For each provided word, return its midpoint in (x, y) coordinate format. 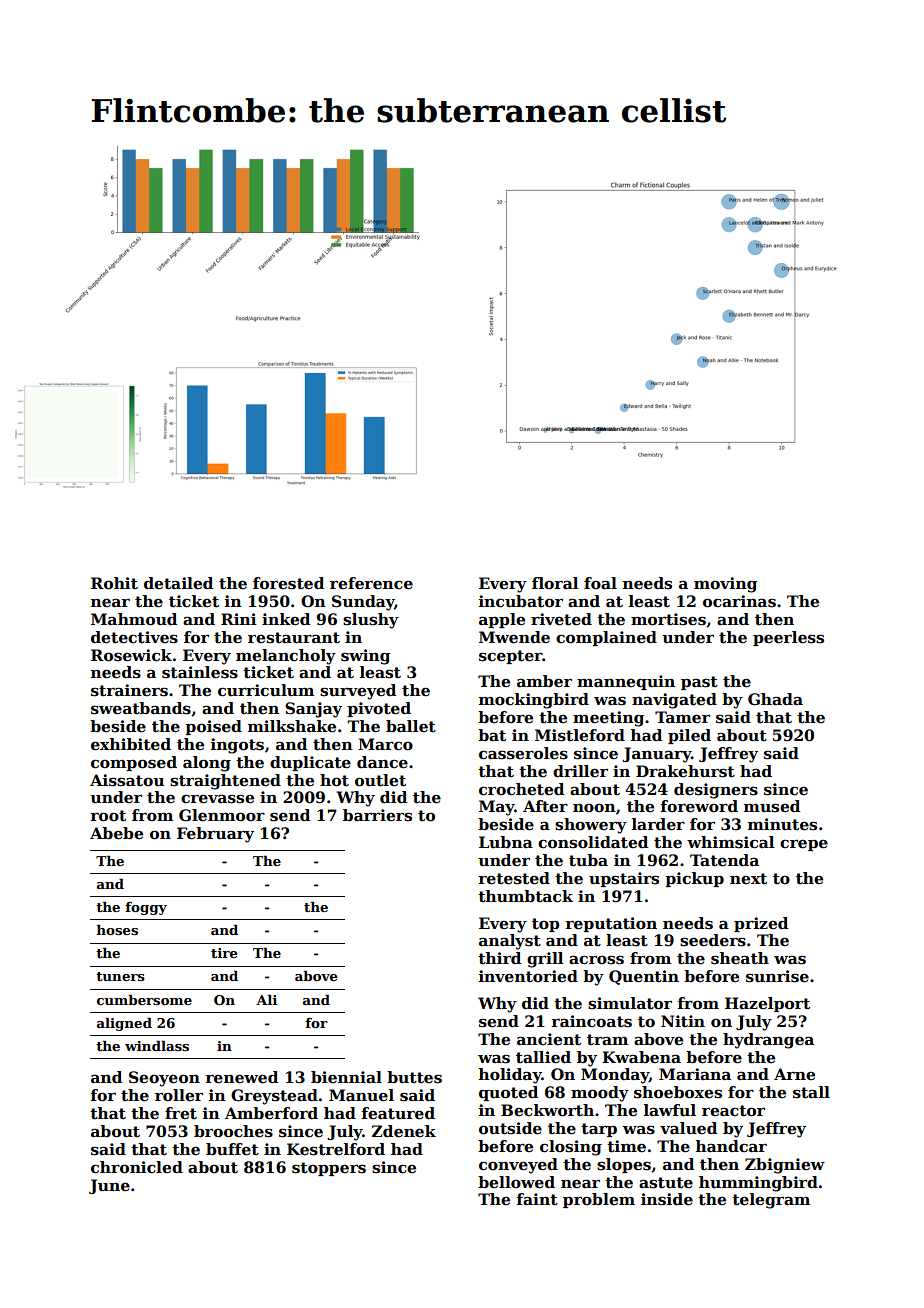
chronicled (137, 1167)
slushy (371, 621)
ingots (237, 746)
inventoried (528, 976)
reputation (611, 924)
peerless (788, 638)
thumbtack (525, 896)
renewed (241, 1077)
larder (658, 824)
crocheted (521, 789)
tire (224, 953)
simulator (630, 1003)
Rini (239, 619)
